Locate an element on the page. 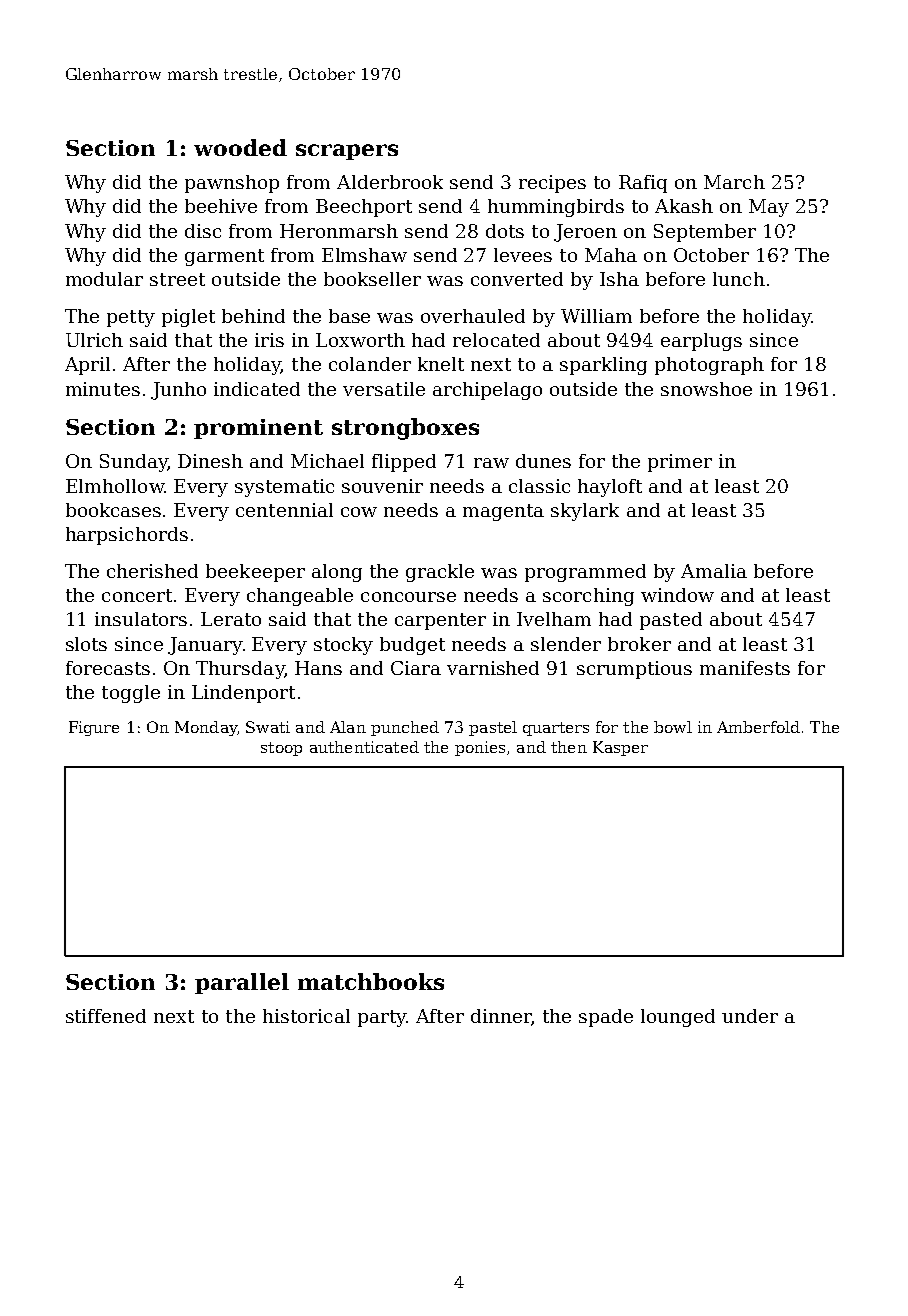 Image resolution: width=908 pixels, height=1316 pixels. Ciara is located at coordinates (416, 668).
